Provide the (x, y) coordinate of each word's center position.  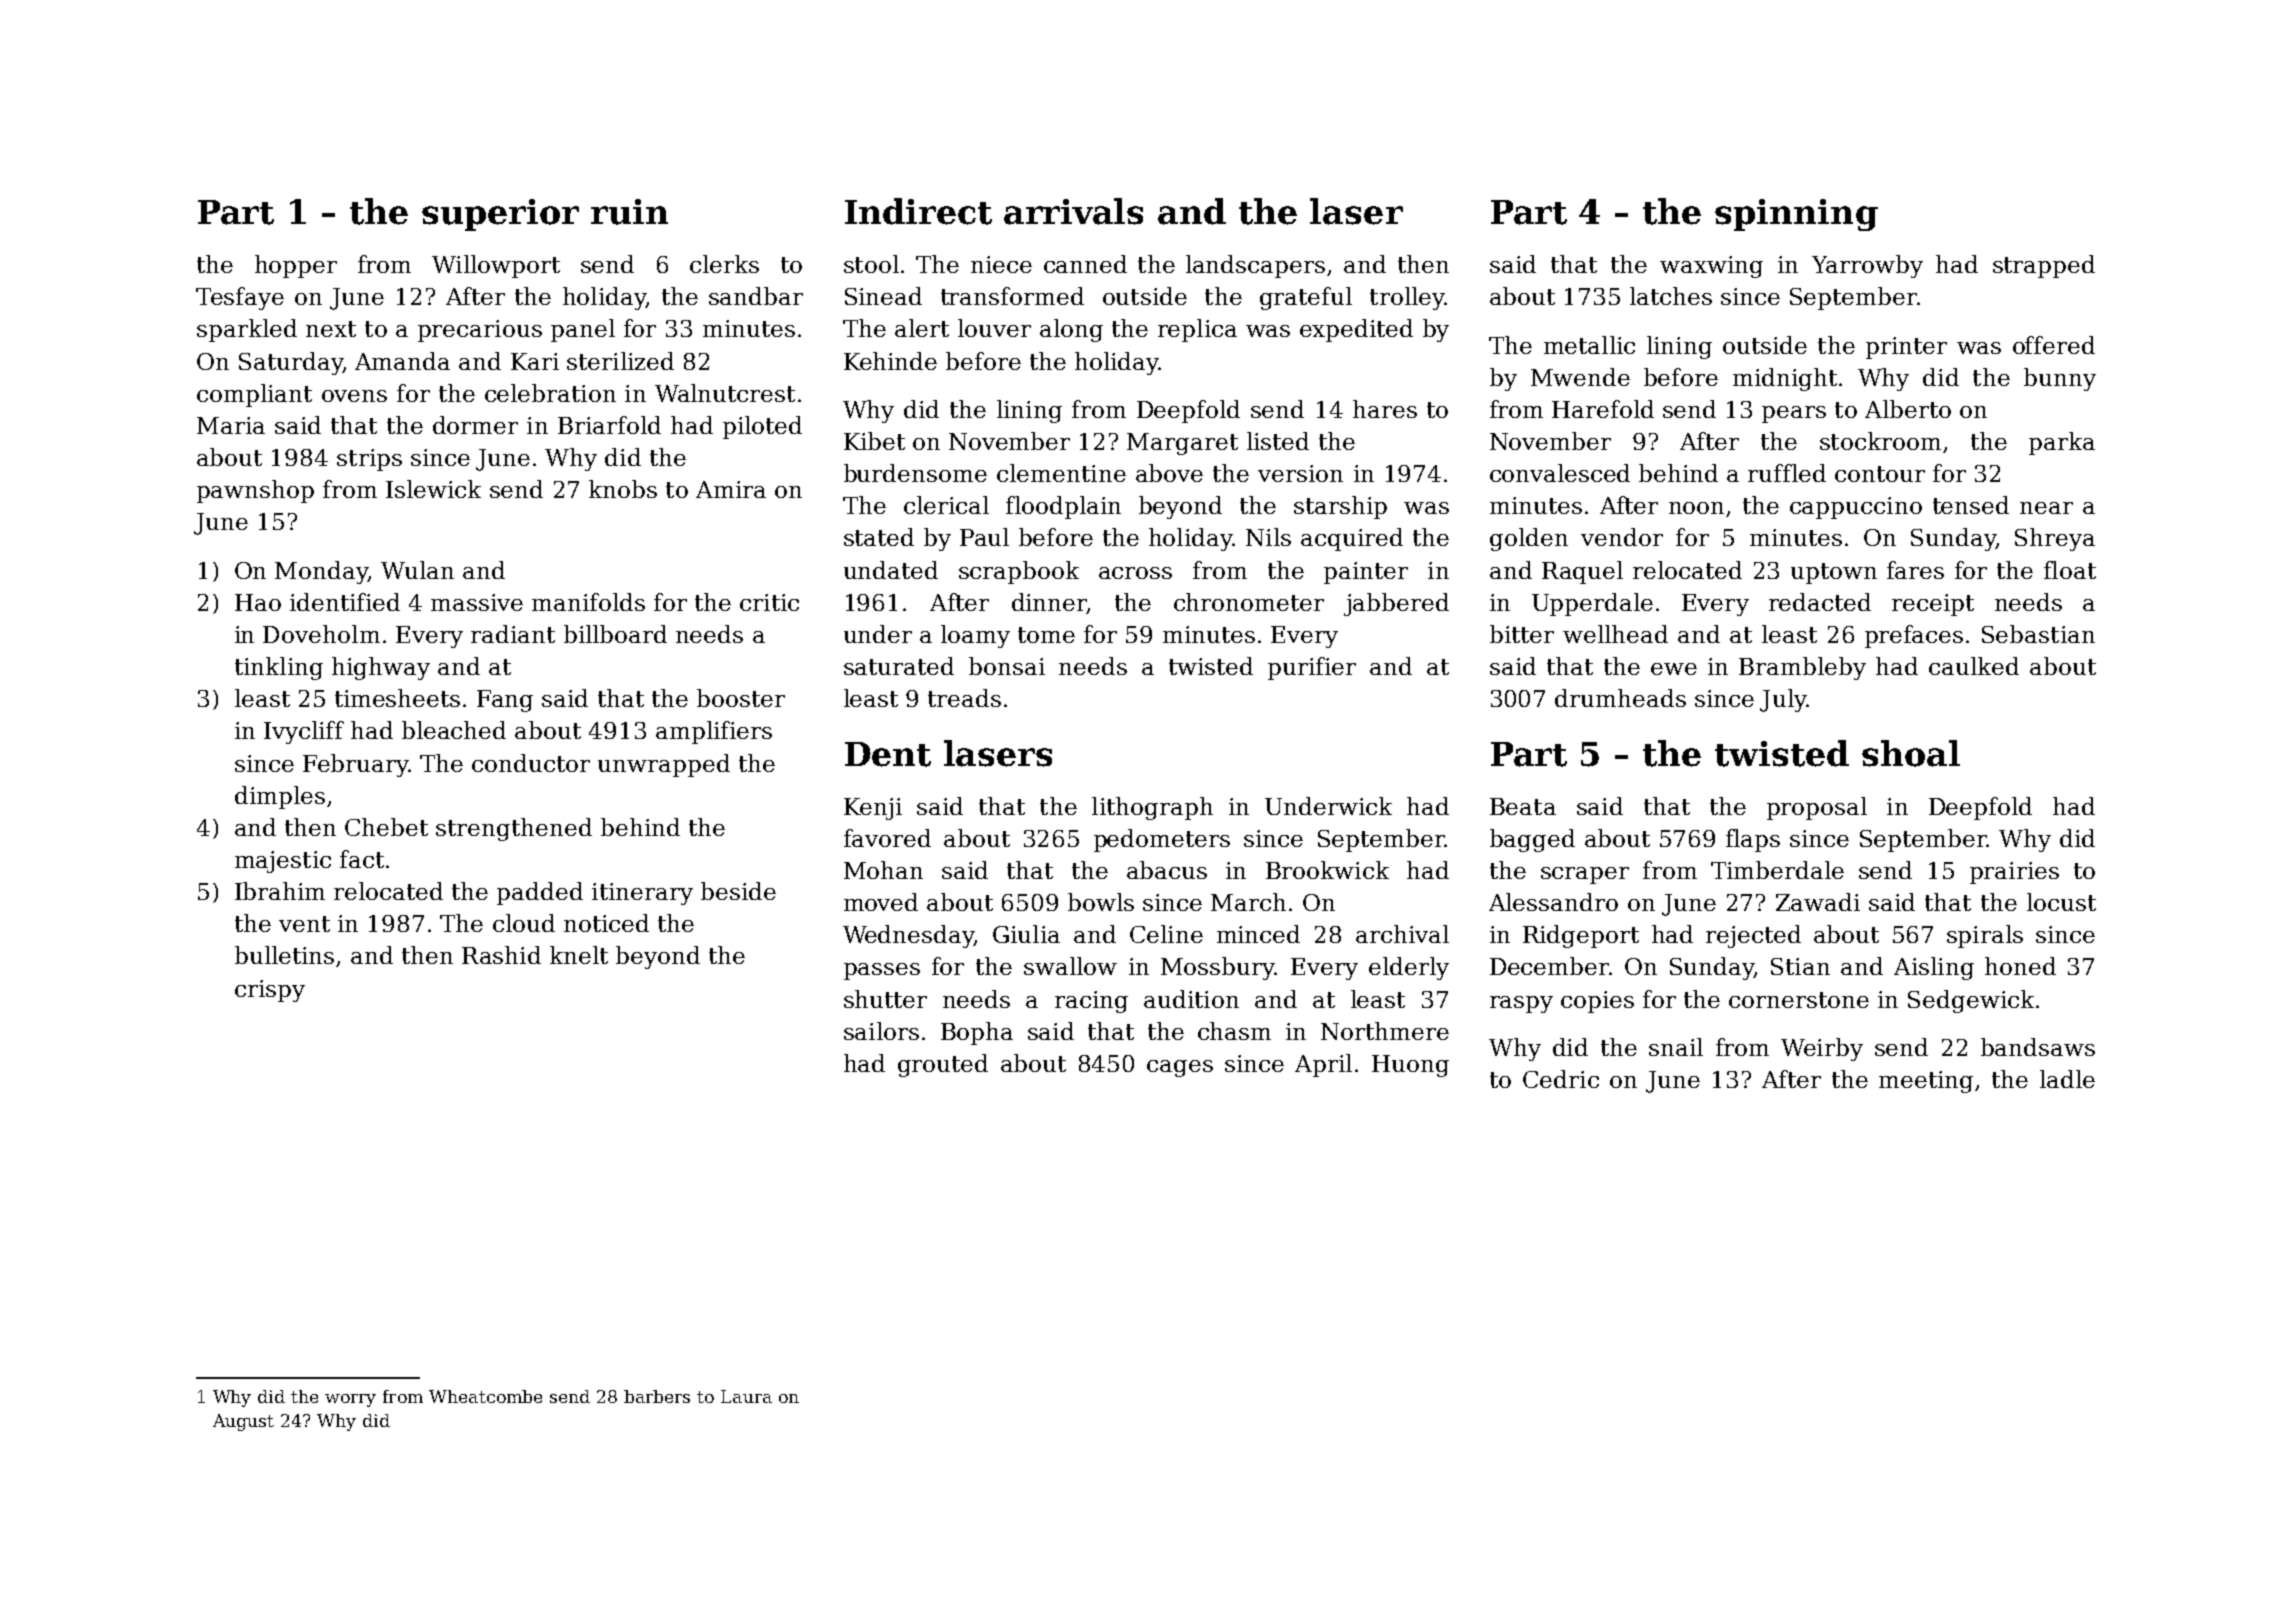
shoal (1911, 753)
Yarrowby (1867, 266)
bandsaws (2038, 1047)
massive (477, 602)
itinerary (642, 894)
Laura (746, 1396)
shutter (885, 999)
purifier (1312, 668)
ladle (2067, 1079)
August (243, 1422)
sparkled (247, 330)
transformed (1012, 296)
